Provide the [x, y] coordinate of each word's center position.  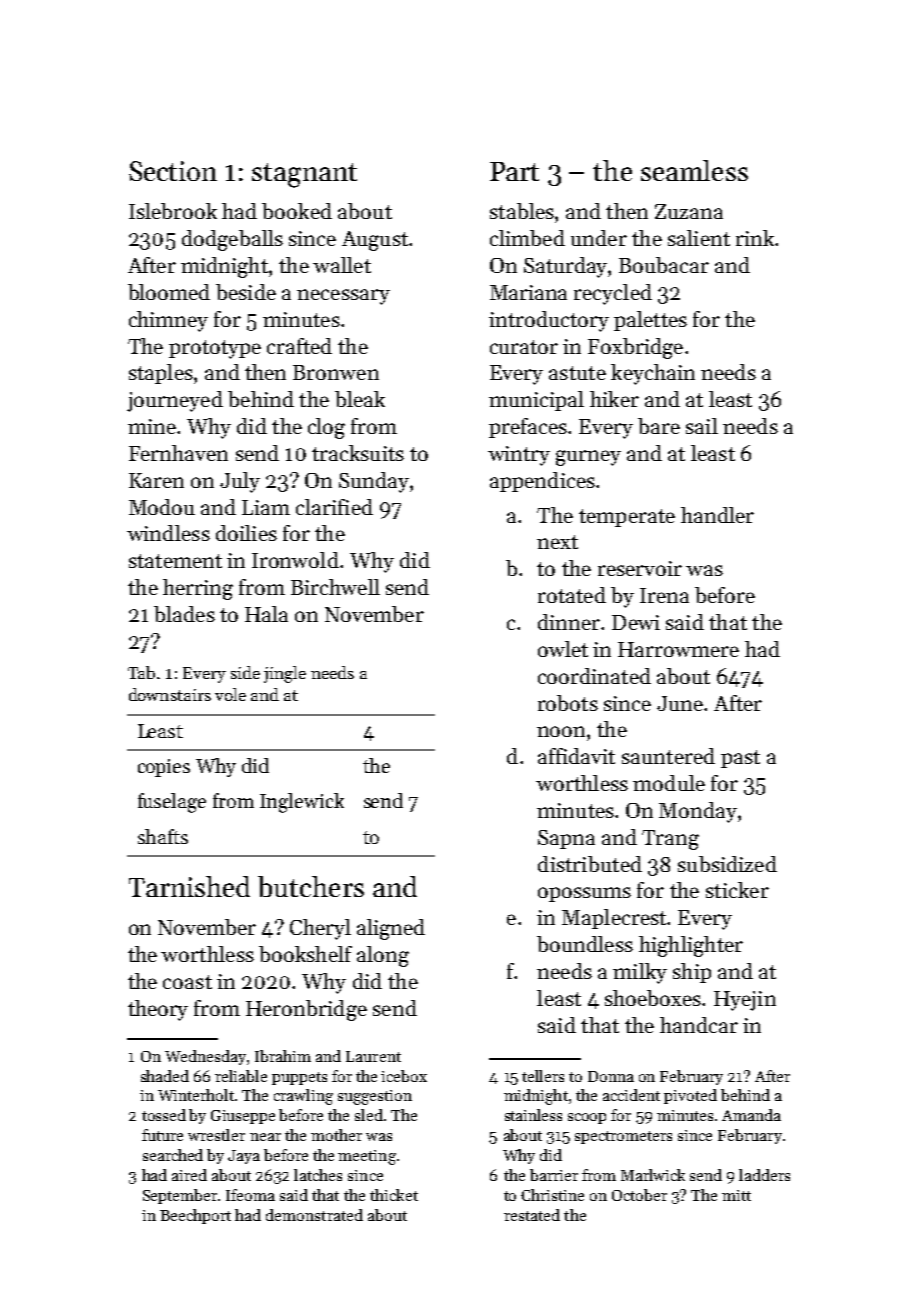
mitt [736, 1195]
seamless [694, 170]
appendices [542, 482]
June [680, 703]
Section [173, 171]
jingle [285, 674]
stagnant [304, 175]
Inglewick [302, 803]
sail [702, 426]
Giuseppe [243, 1117]
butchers [311, 886]
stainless [533, 1115]
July [240, 482]
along [383, 956]
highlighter [691, 946]
